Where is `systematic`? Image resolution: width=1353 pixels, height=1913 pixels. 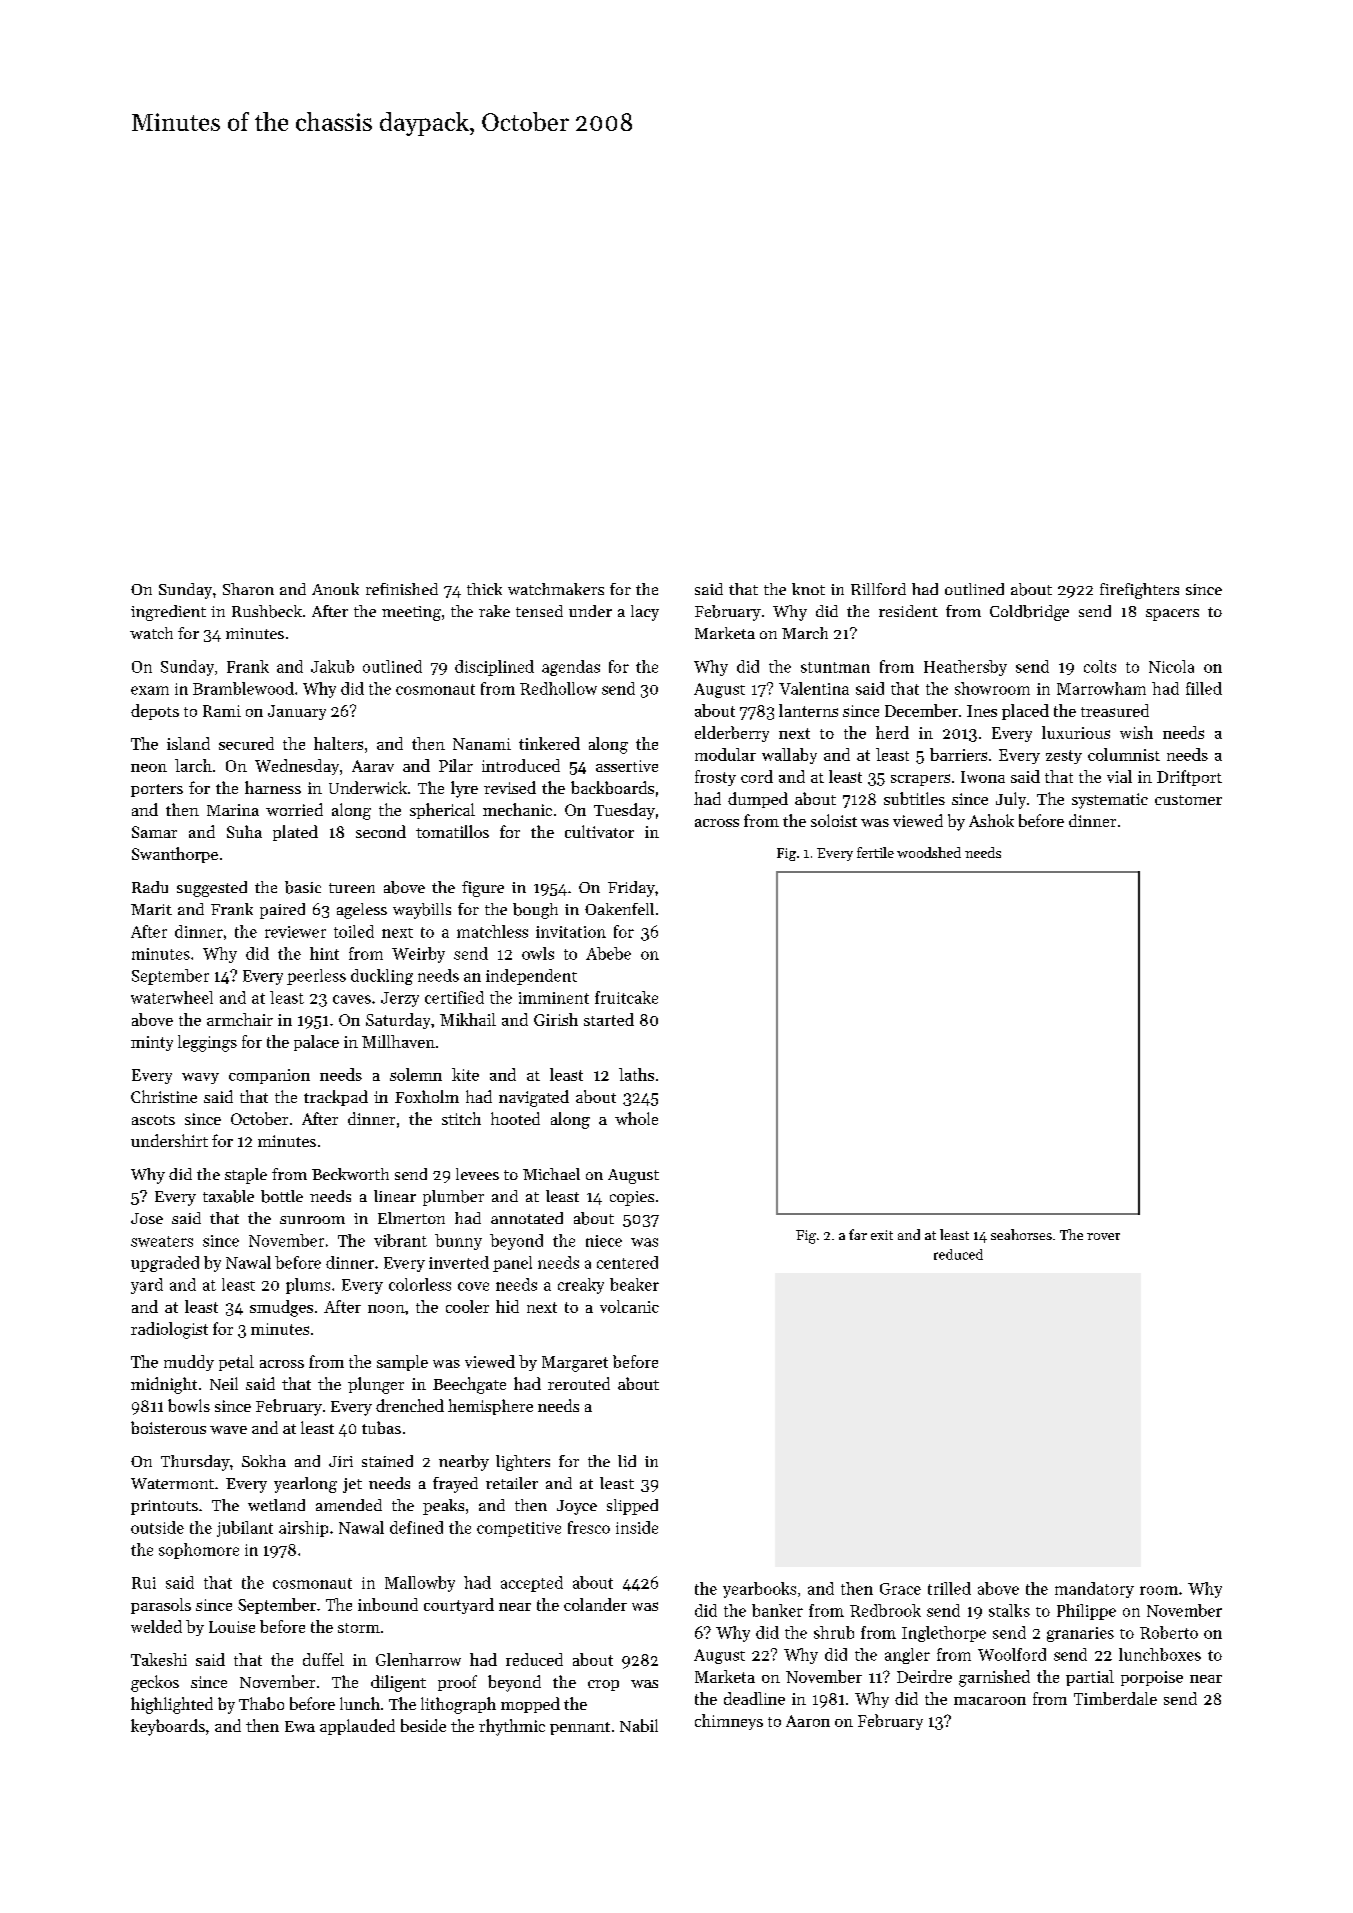
systematic is located at coordinates (1110, 801).
